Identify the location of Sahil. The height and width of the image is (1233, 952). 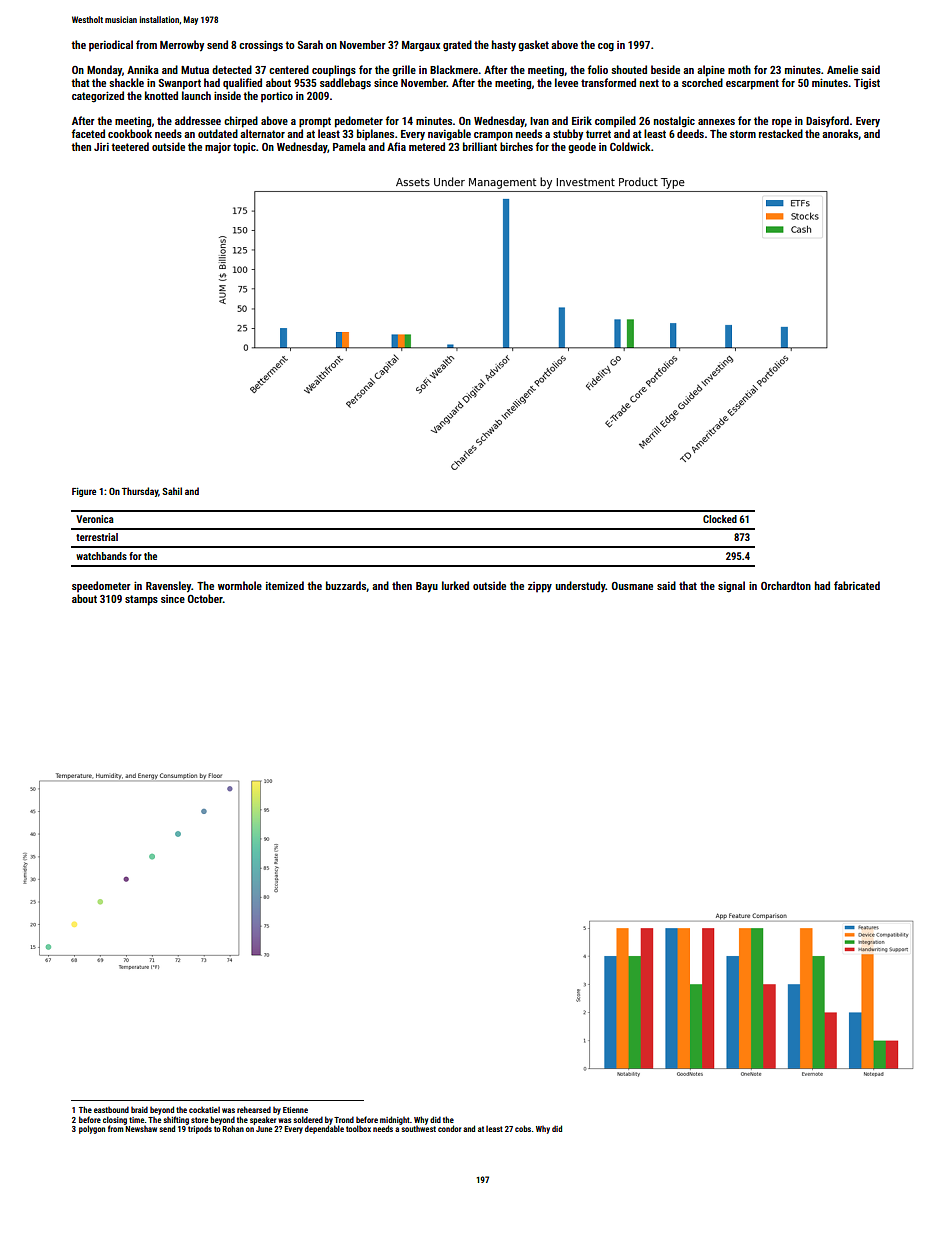
(172, 491).
